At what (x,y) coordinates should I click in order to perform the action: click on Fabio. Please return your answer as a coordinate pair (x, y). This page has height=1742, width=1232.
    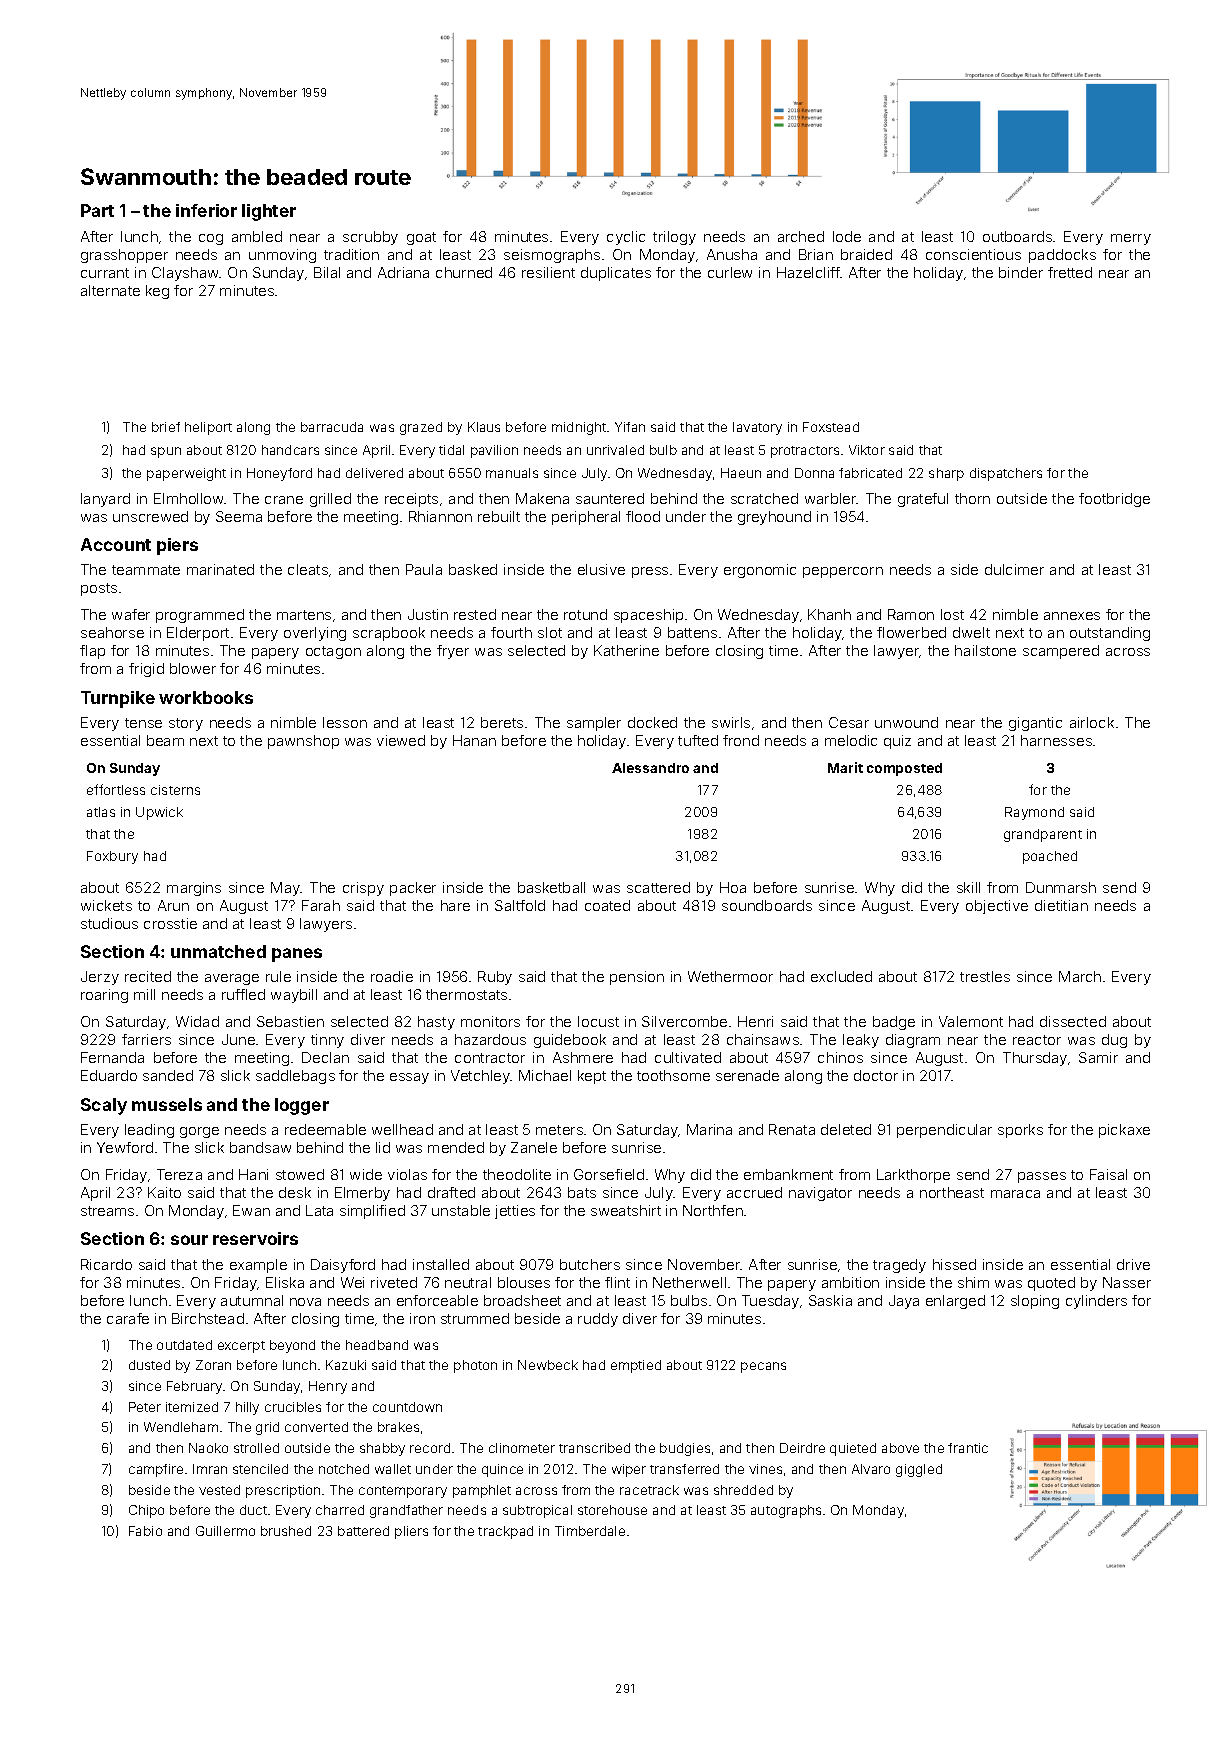
    Looking at the image, I should click on (145, 1531).
